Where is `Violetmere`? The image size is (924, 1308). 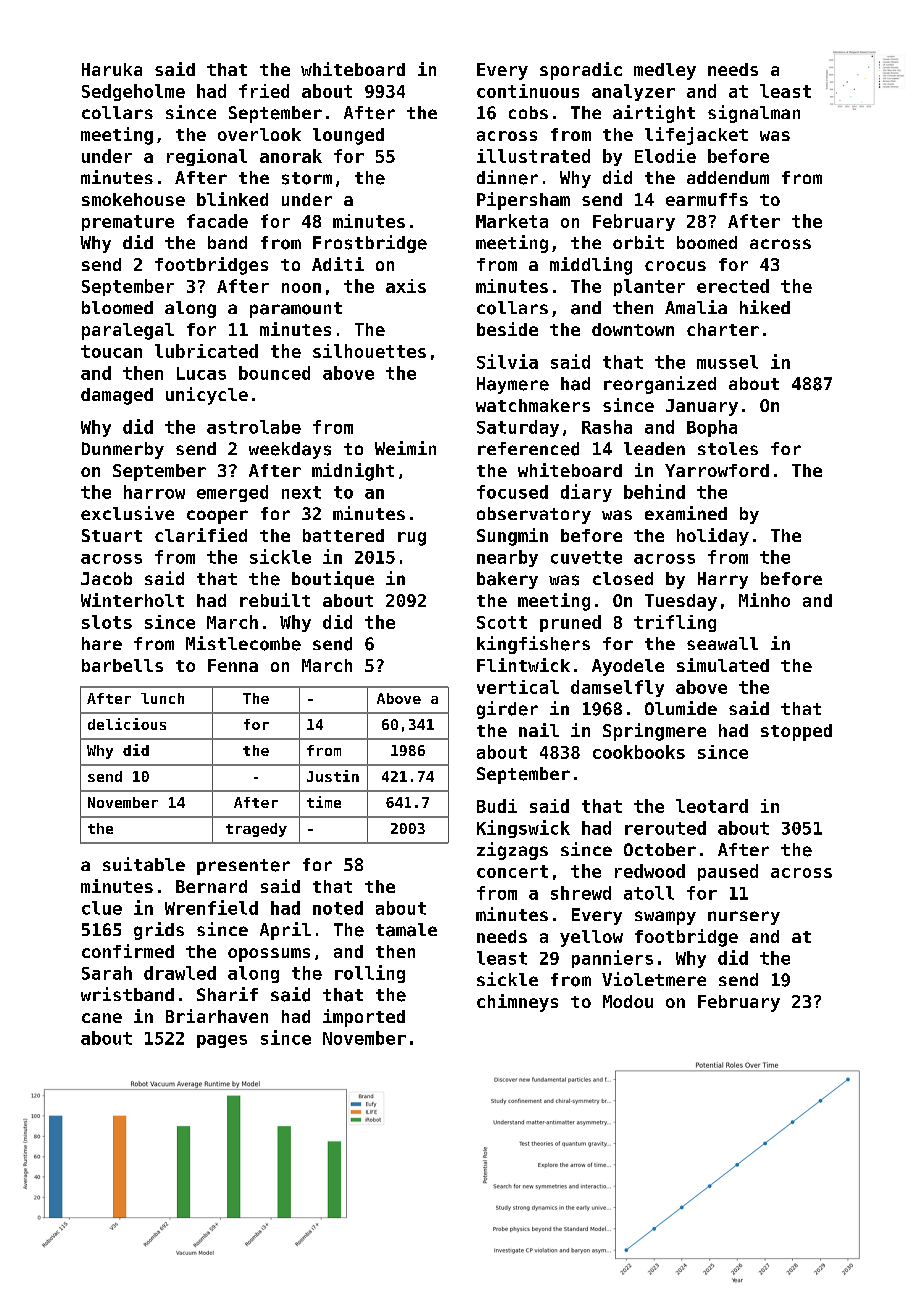
Violetmere is located at coordinates (654, 979).
